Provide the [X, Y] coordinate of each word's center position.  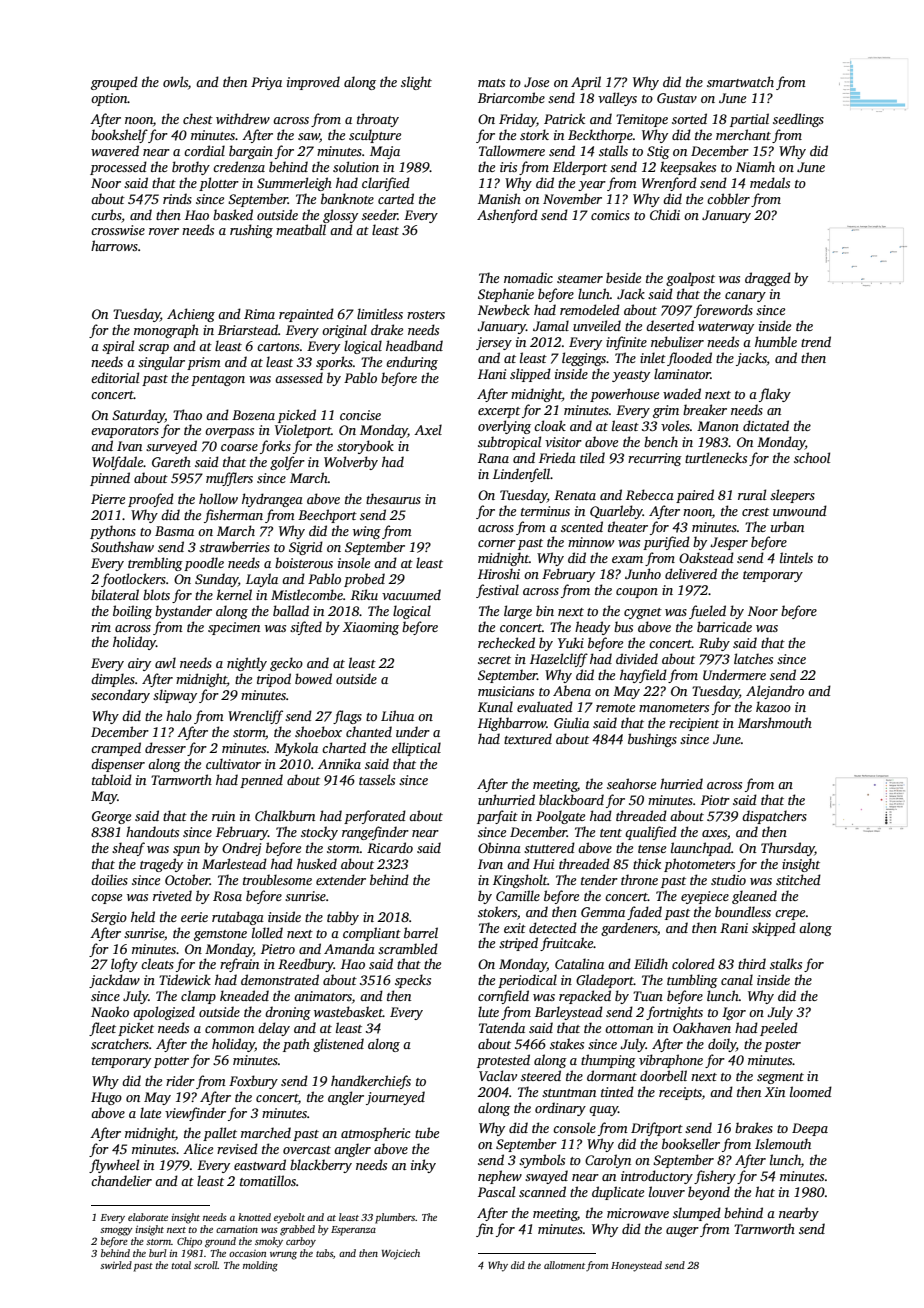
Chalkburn [285, 815]
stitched [798, 879]
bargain [251, 152]
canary [745, 297]
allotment [564, 1265]
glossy [340, 216]
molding [260, 1266]
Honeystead [636, 1266]
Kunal [495, 706]
